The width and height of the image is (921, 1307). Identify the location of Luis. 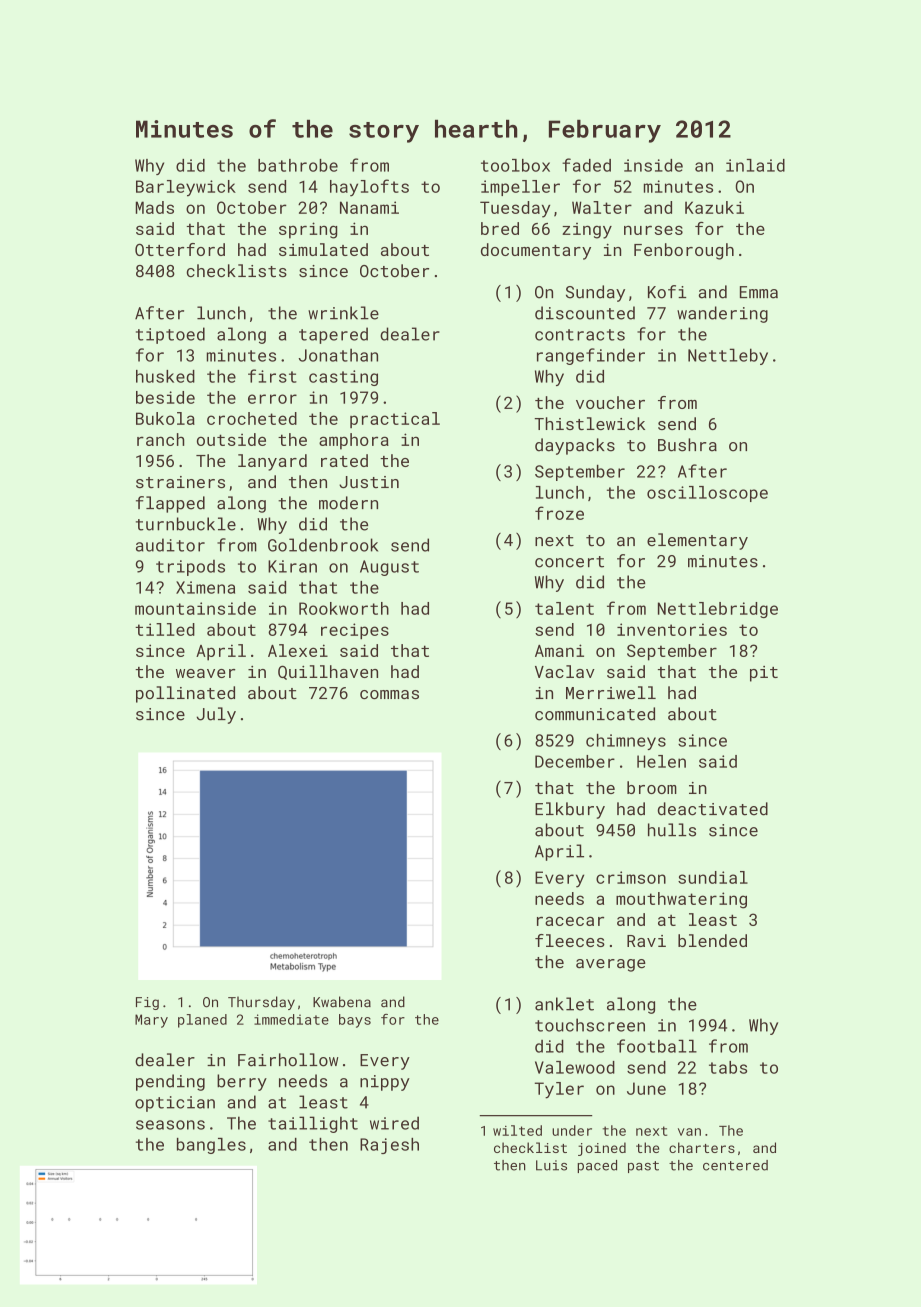
(551, 1165).
